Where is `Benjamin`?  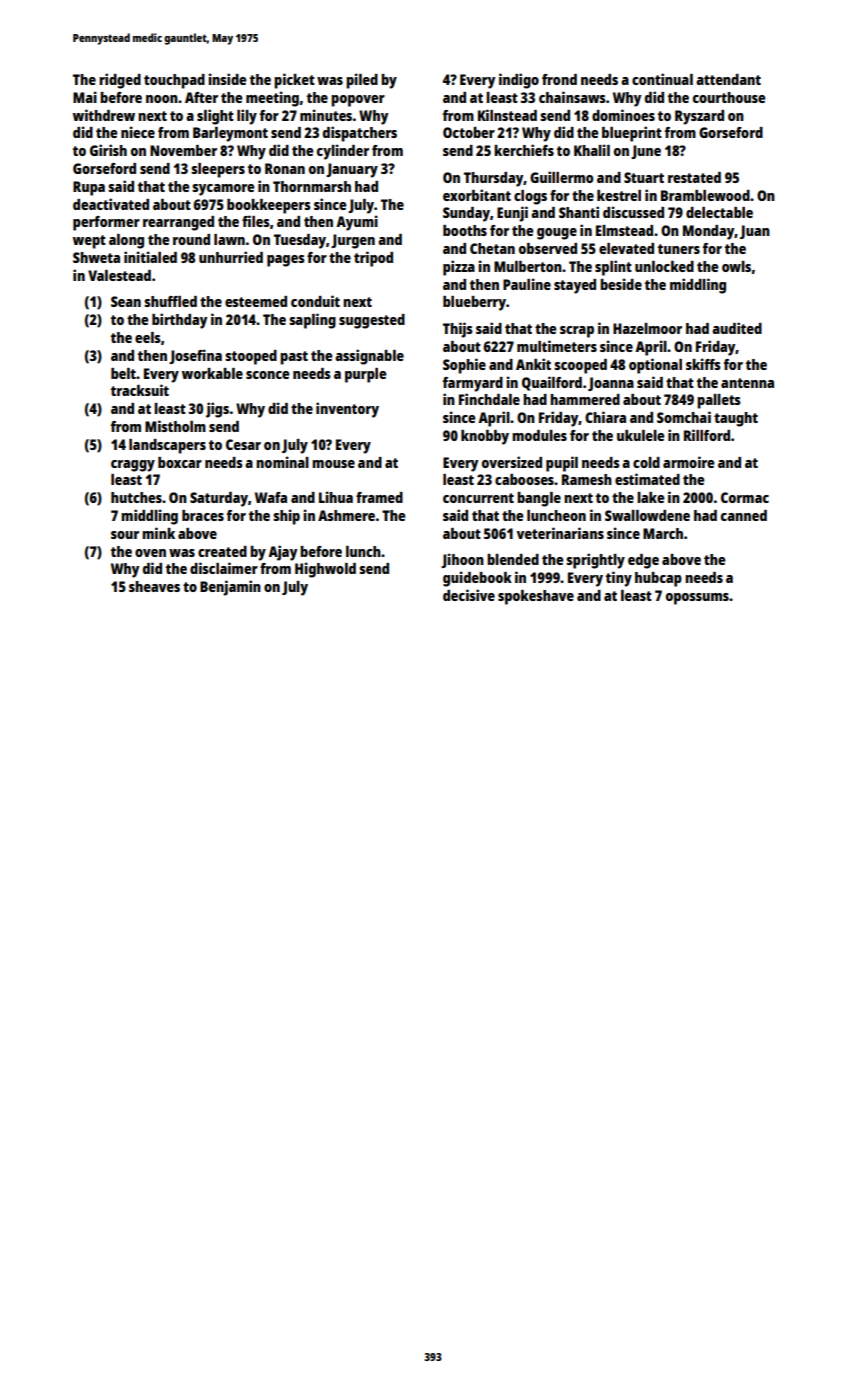 Benjamin is located at coordinates (230, 588).
